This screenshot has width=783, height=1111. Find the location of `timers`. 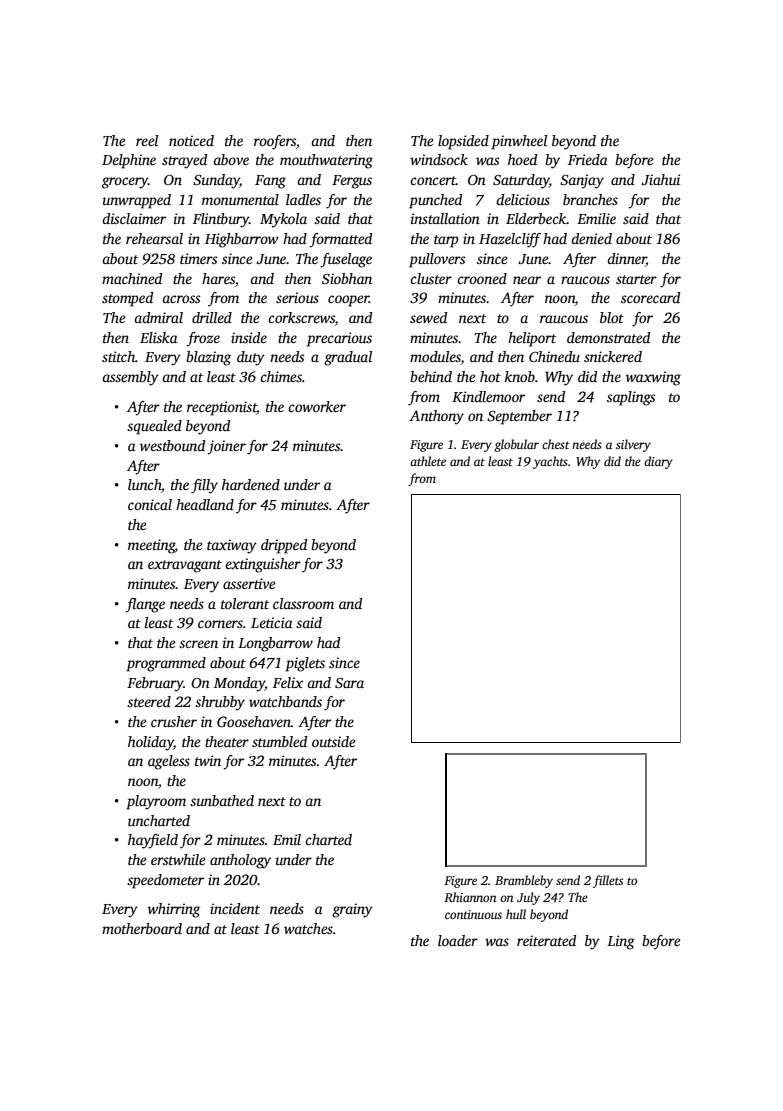

timers is located at coordinates (198, 258).
